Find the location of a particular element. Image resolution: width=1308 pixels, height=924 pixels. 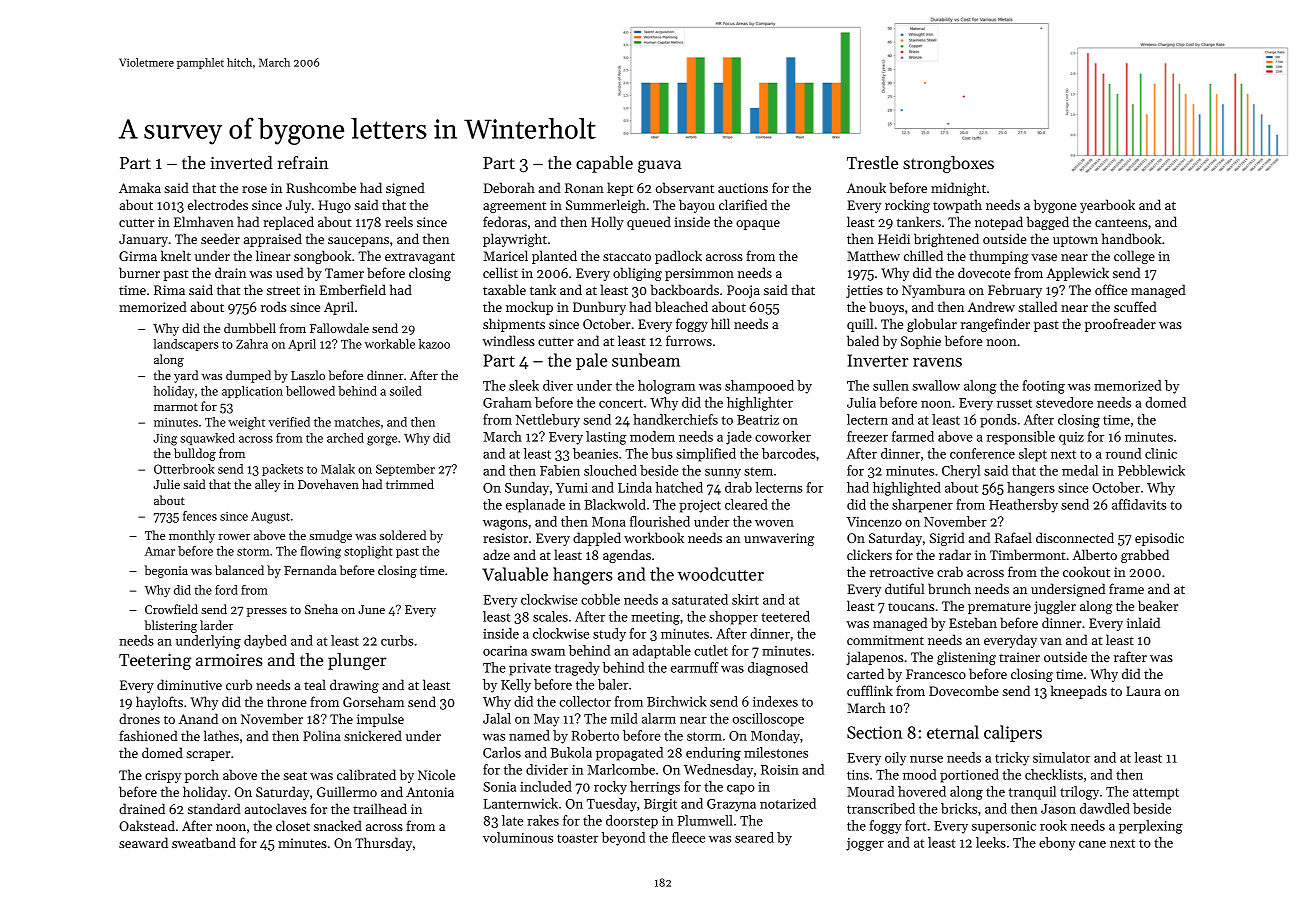

disconnected is located at coordinates (1075, 537).
